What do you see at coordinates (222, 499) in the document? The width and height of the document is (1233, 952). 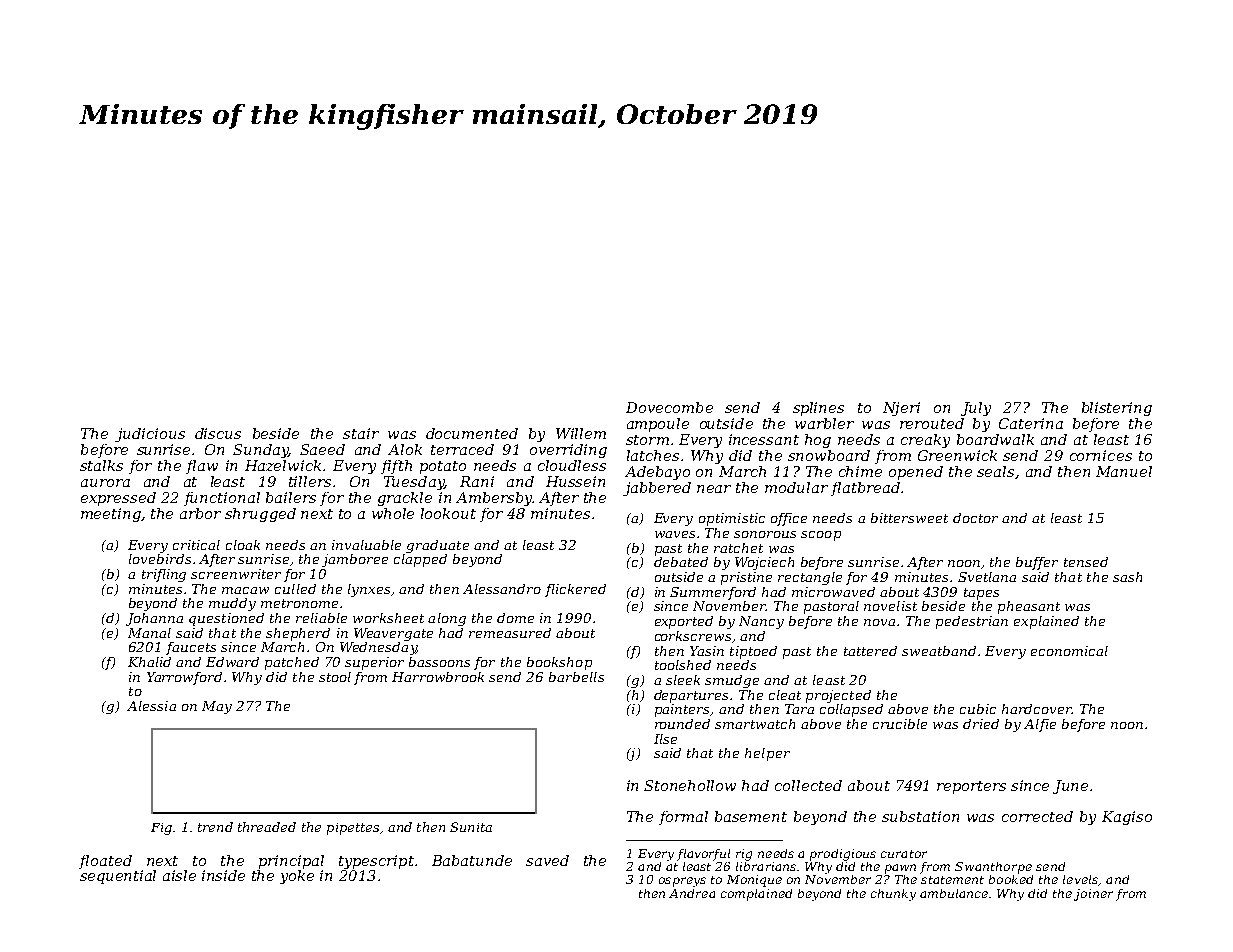 I see `functional` at bounding box center [222, 499].
